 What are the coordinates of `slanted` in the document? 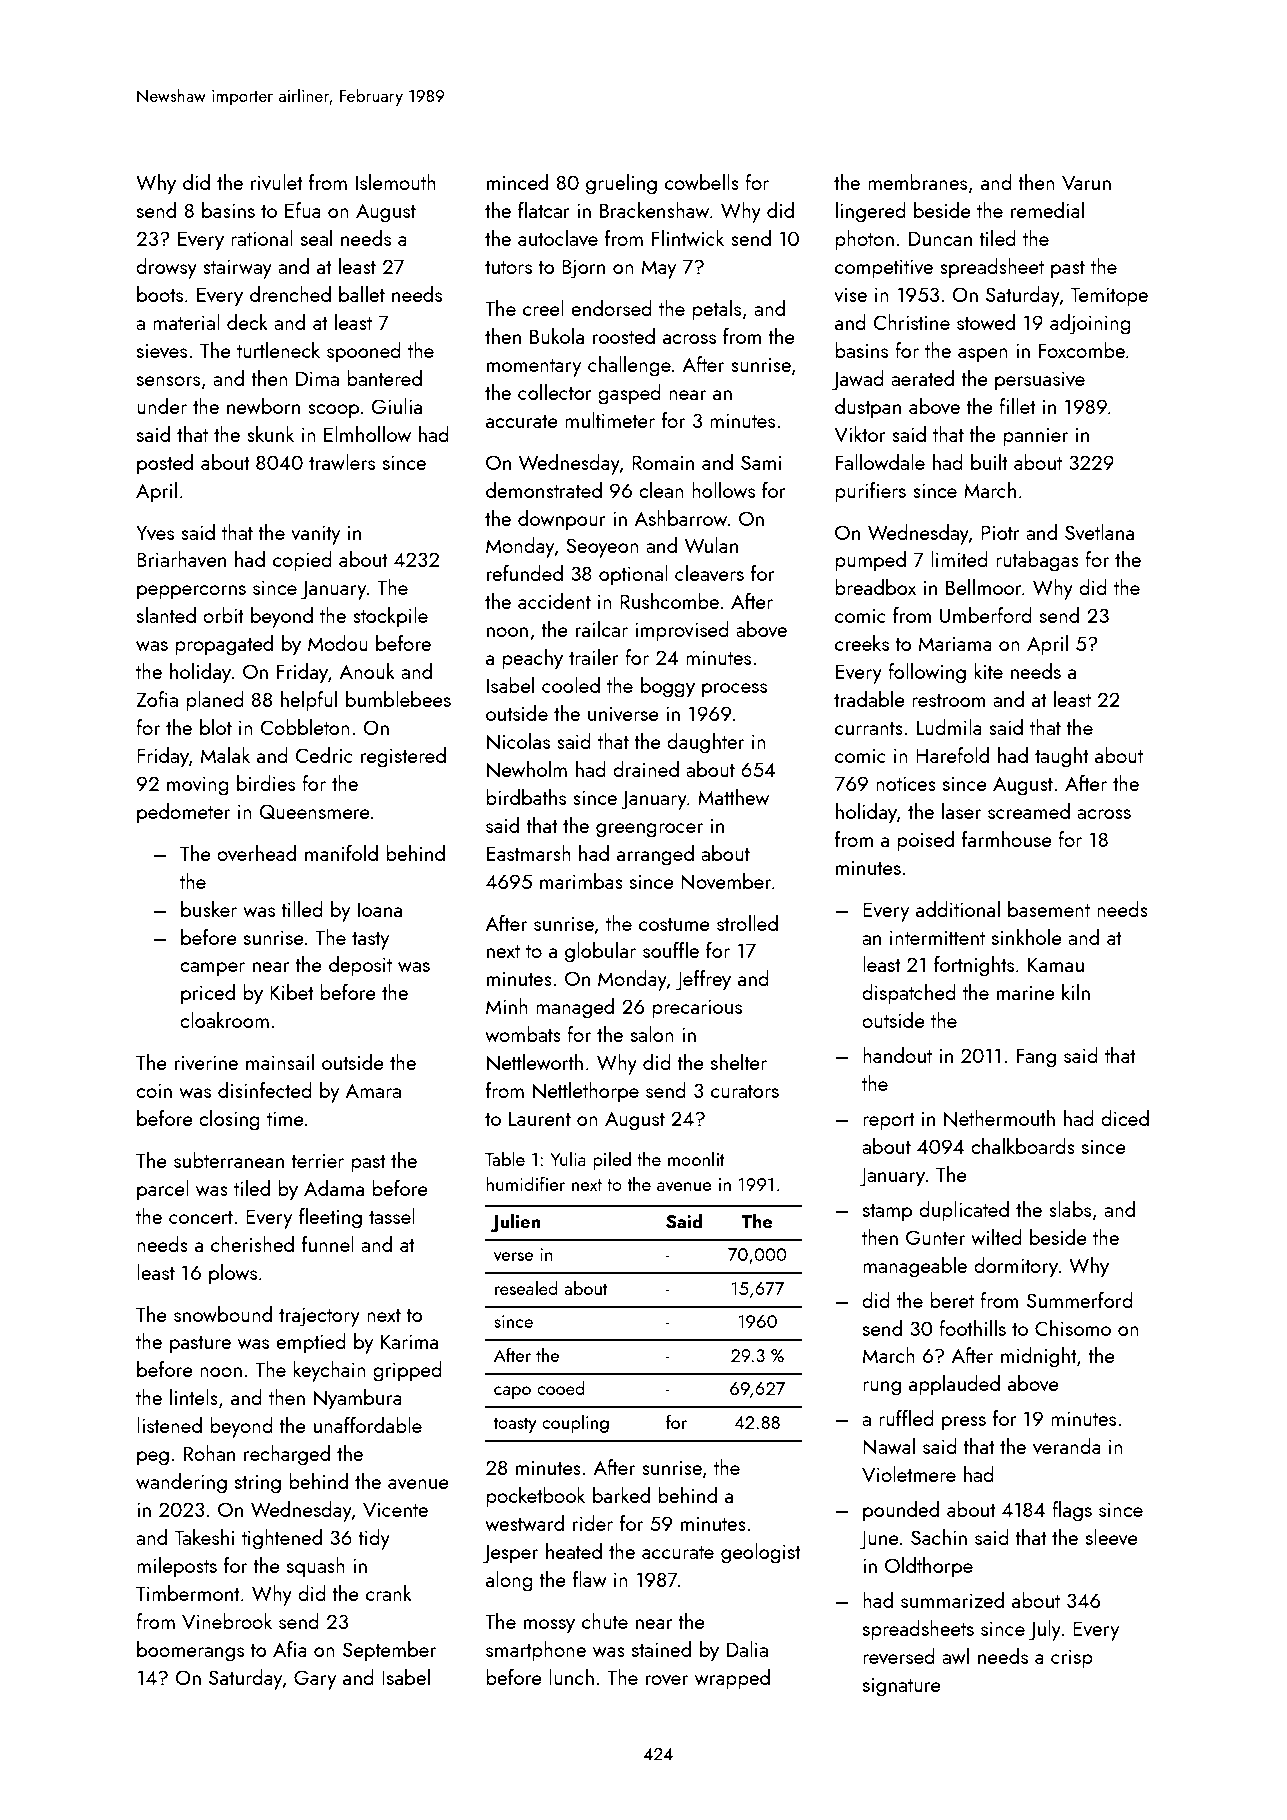 It's located at (166, 615).
